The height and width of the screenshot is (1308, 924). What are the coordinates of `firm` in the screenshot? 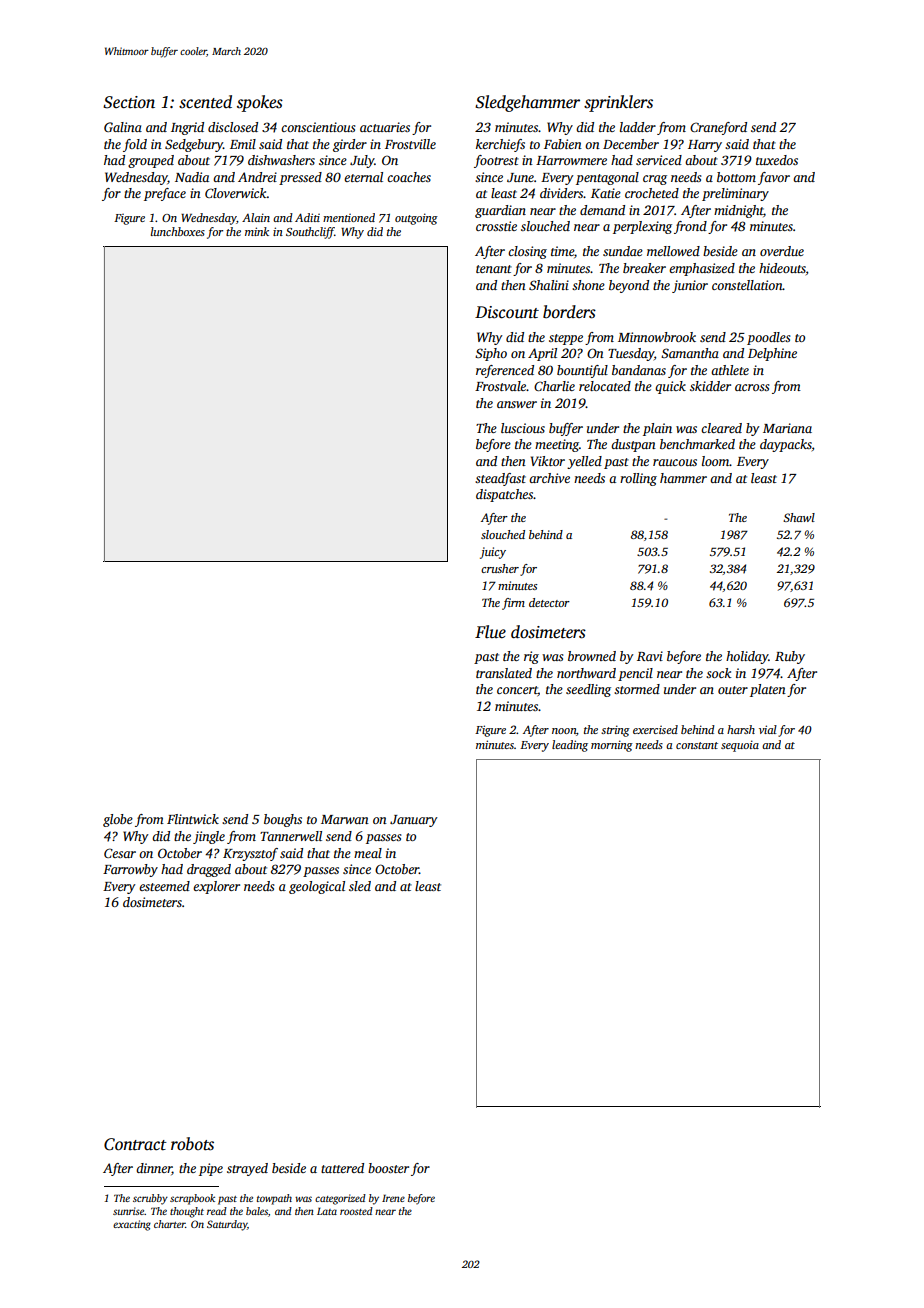 It's located at (513, 604).
